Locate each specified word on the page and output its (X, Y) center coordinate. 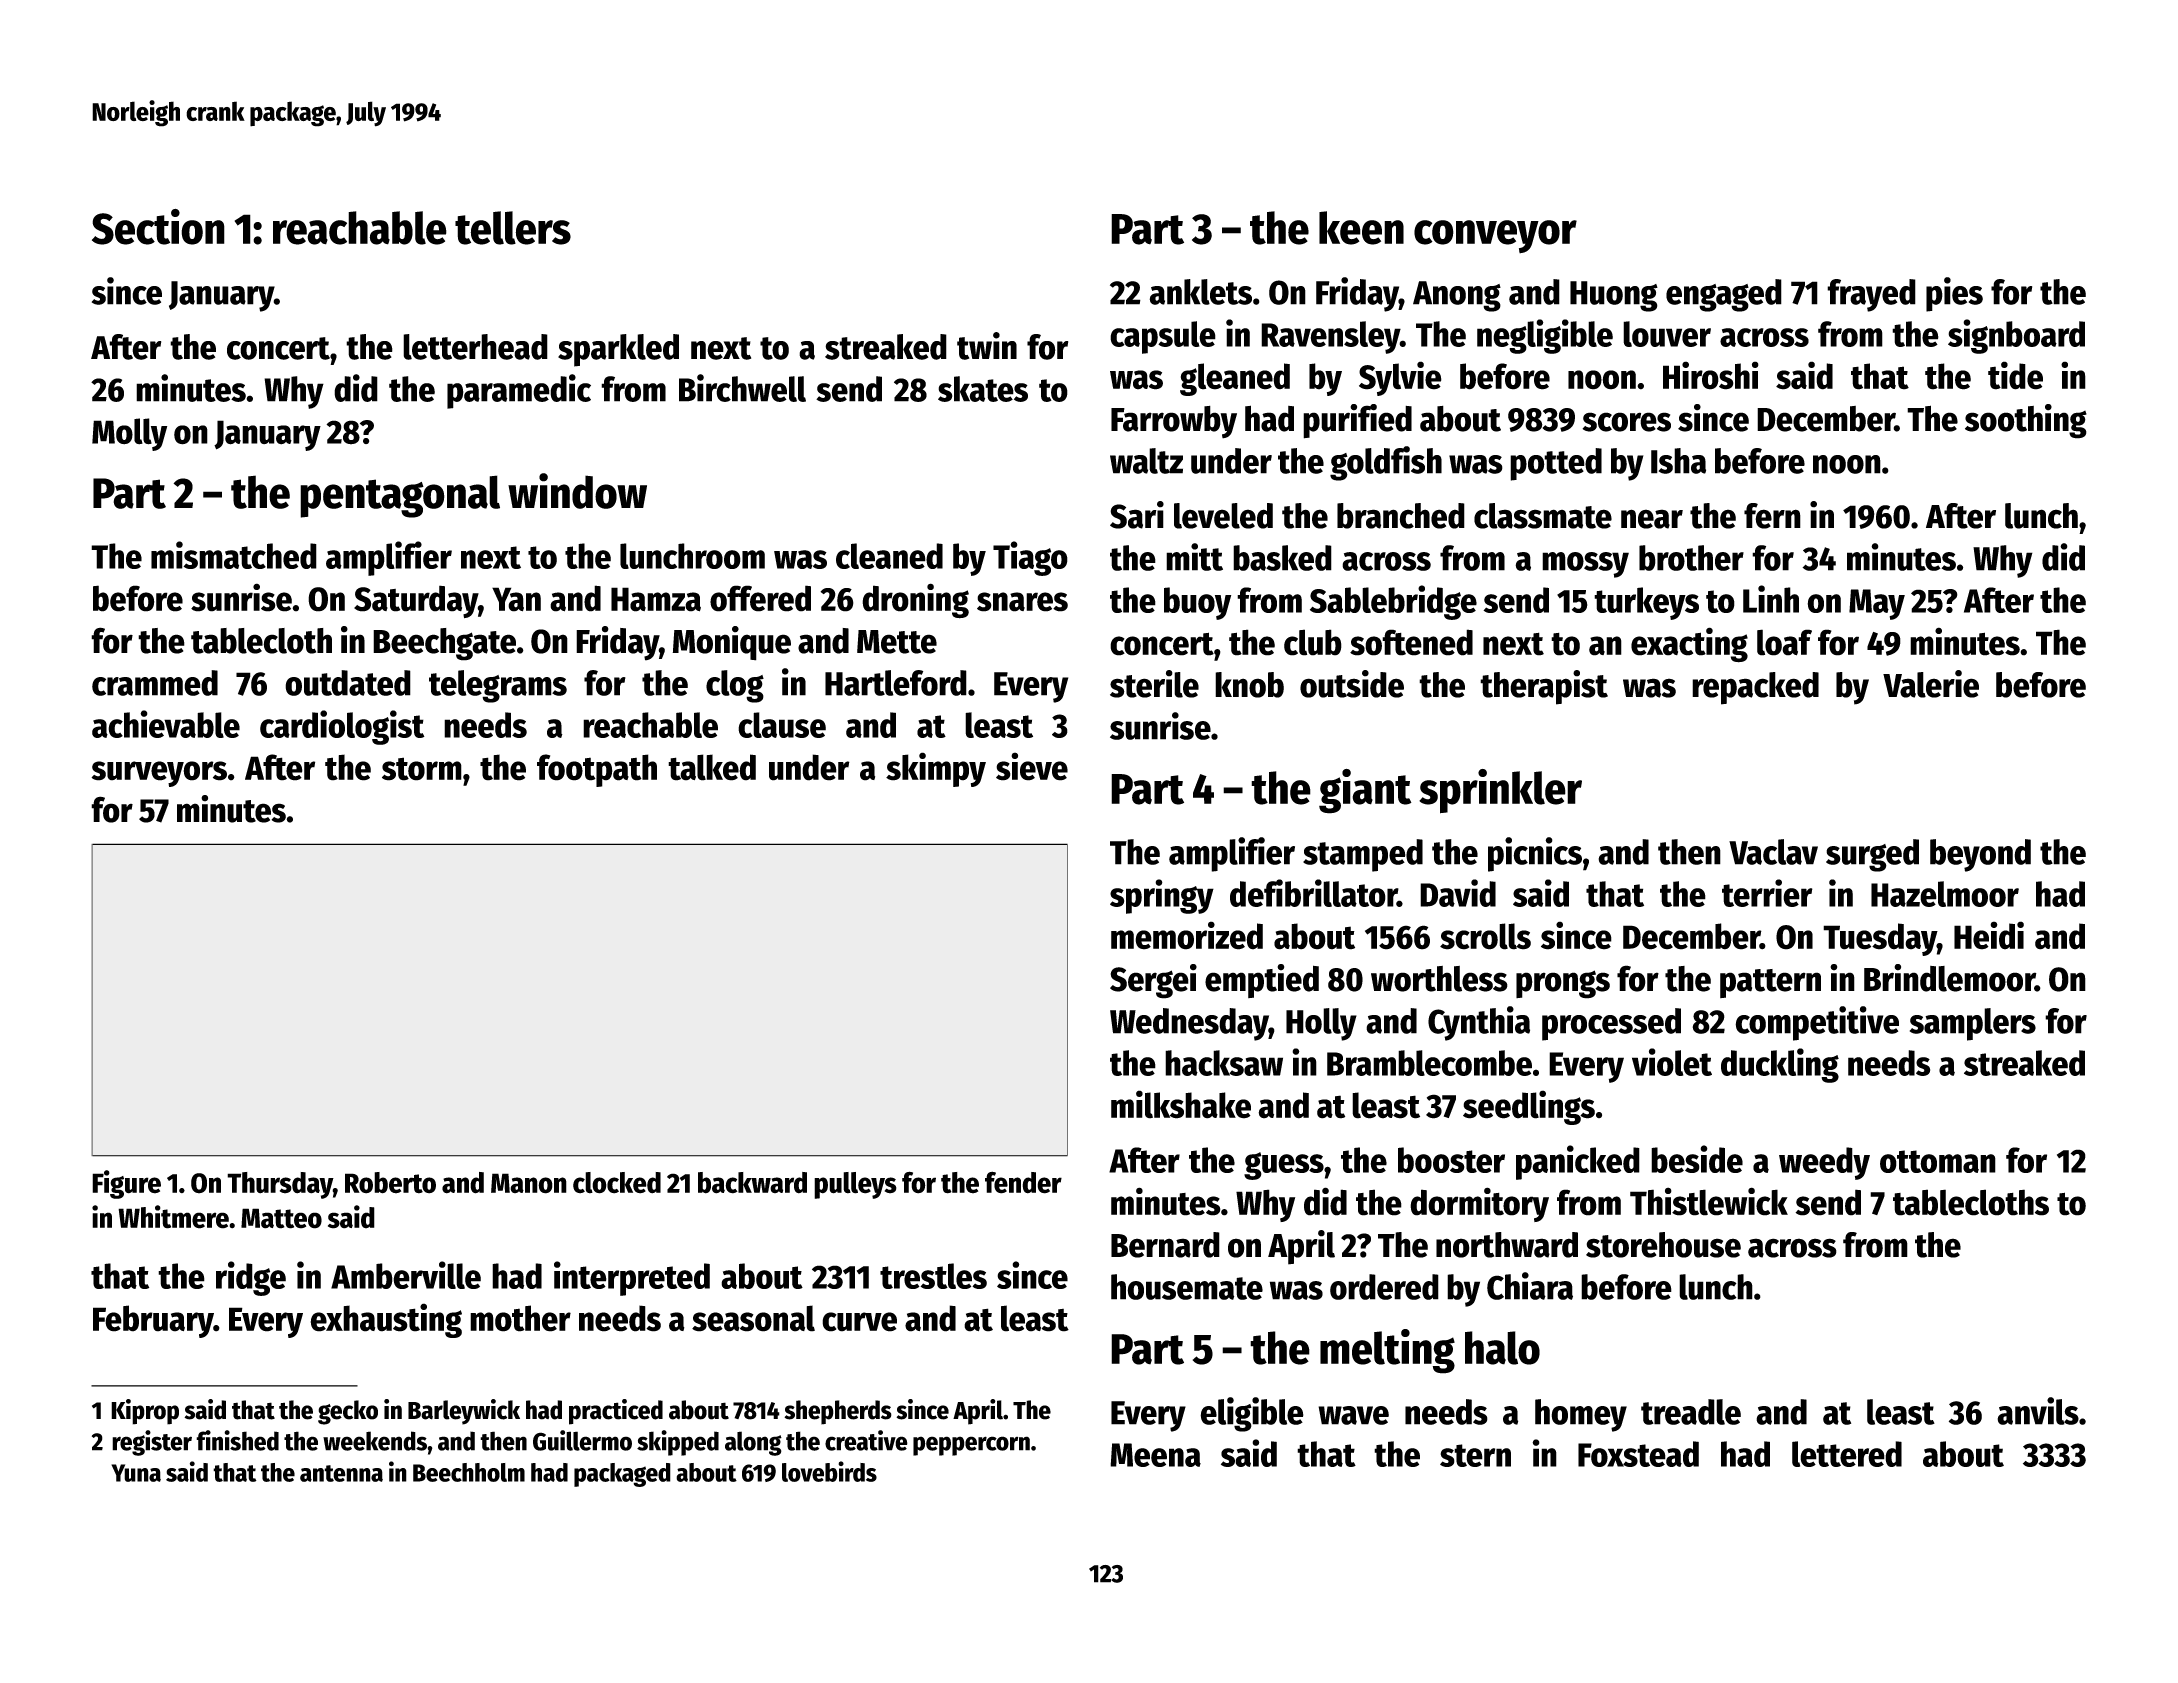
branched (1401, 516)
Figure (126, 1184)
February (153, 1321)
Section (158, 227)
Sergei (1153, 981)
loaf (1784, 642)
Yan (516, 599)
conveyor (1495, 237)
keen (1361, 228)
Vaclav (1773, 852)
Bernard (1165, 1245)
